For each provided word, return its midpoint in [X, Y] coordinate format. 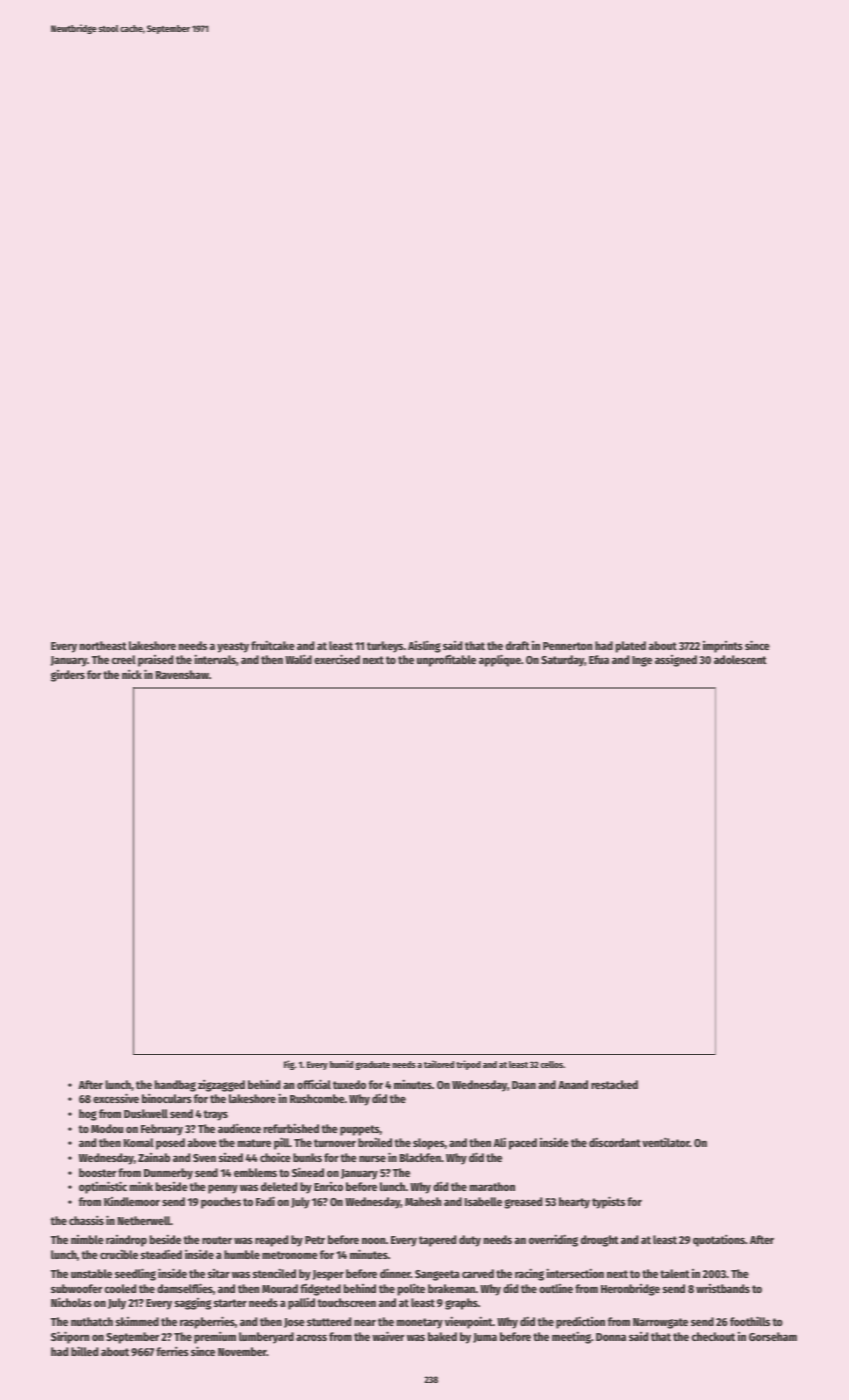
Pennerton [568, 646]
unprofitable [446, 661]
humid [341, 1064]
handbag [175, 1086]
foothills [750, 1321]
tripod [468, 1065]
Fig [289, 1065]
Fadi [265, 1201]
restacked [614, 1084]
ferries [172, 1351]
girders [68, 676]
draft [518, 645]
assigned [676, 661]
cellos [551, 1064]
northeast [103, 645]
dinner [395, 1273]
